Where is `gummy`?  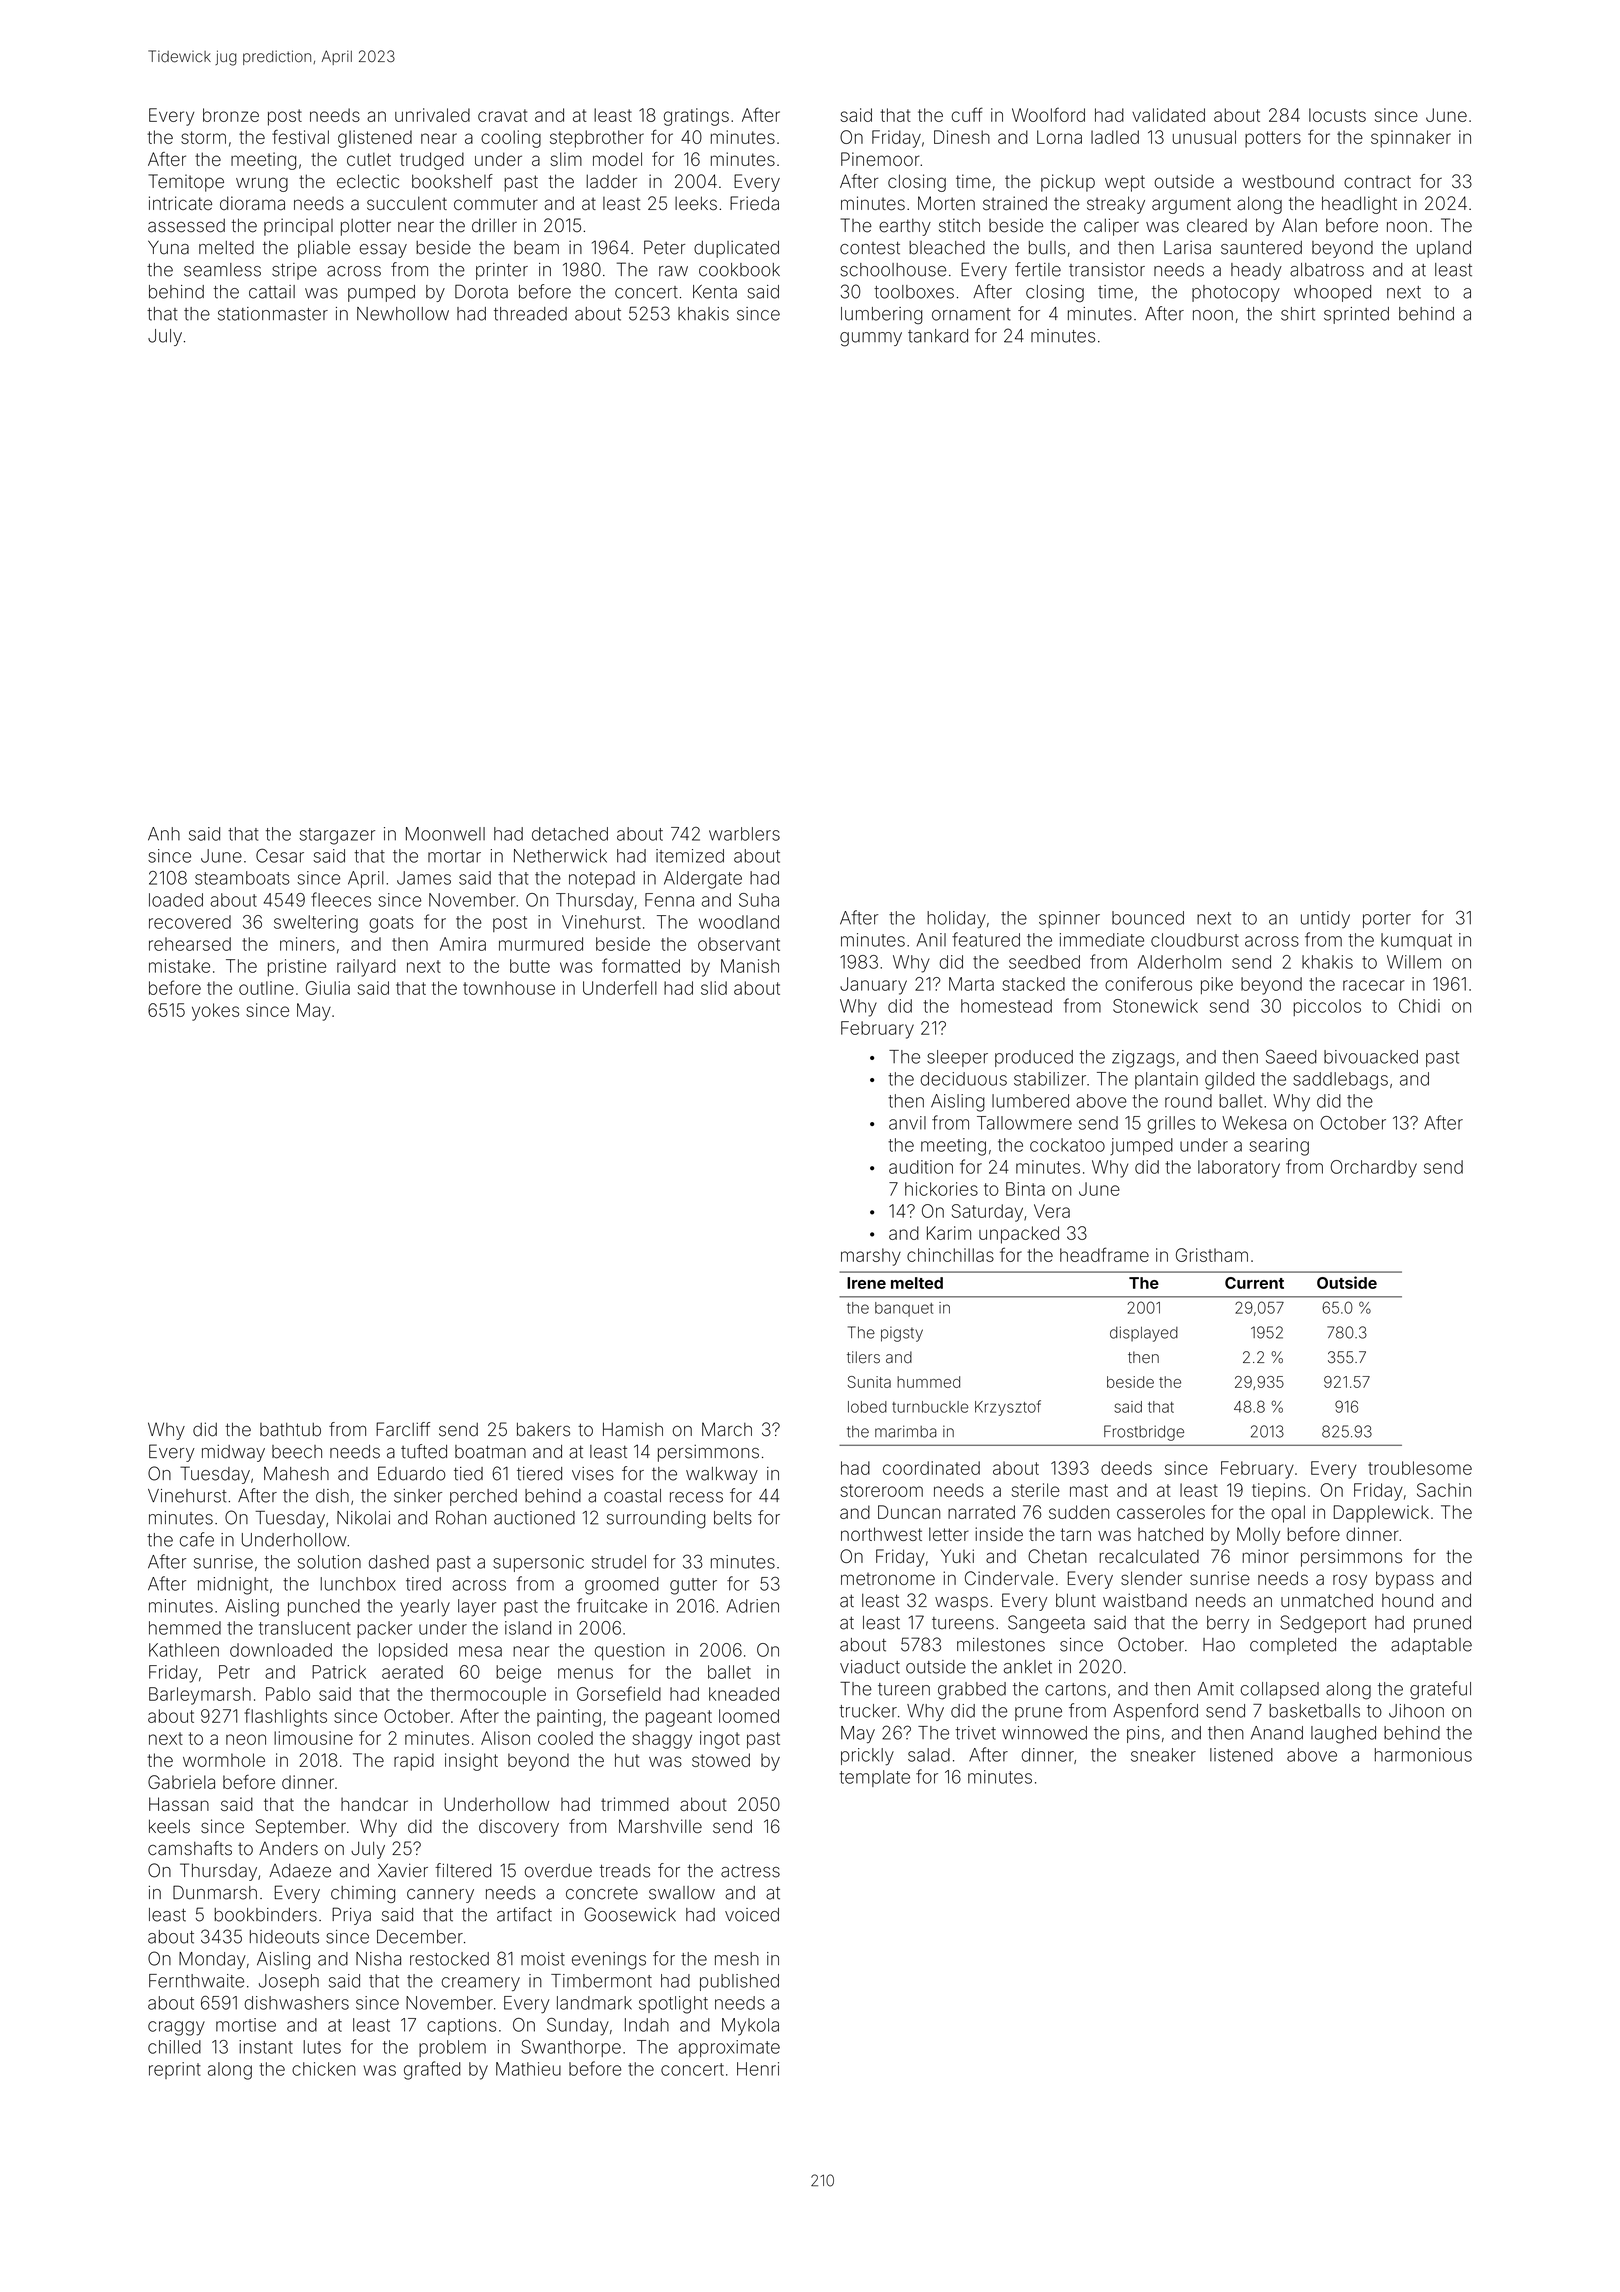 gummy is located at coordinates (871, 339).
